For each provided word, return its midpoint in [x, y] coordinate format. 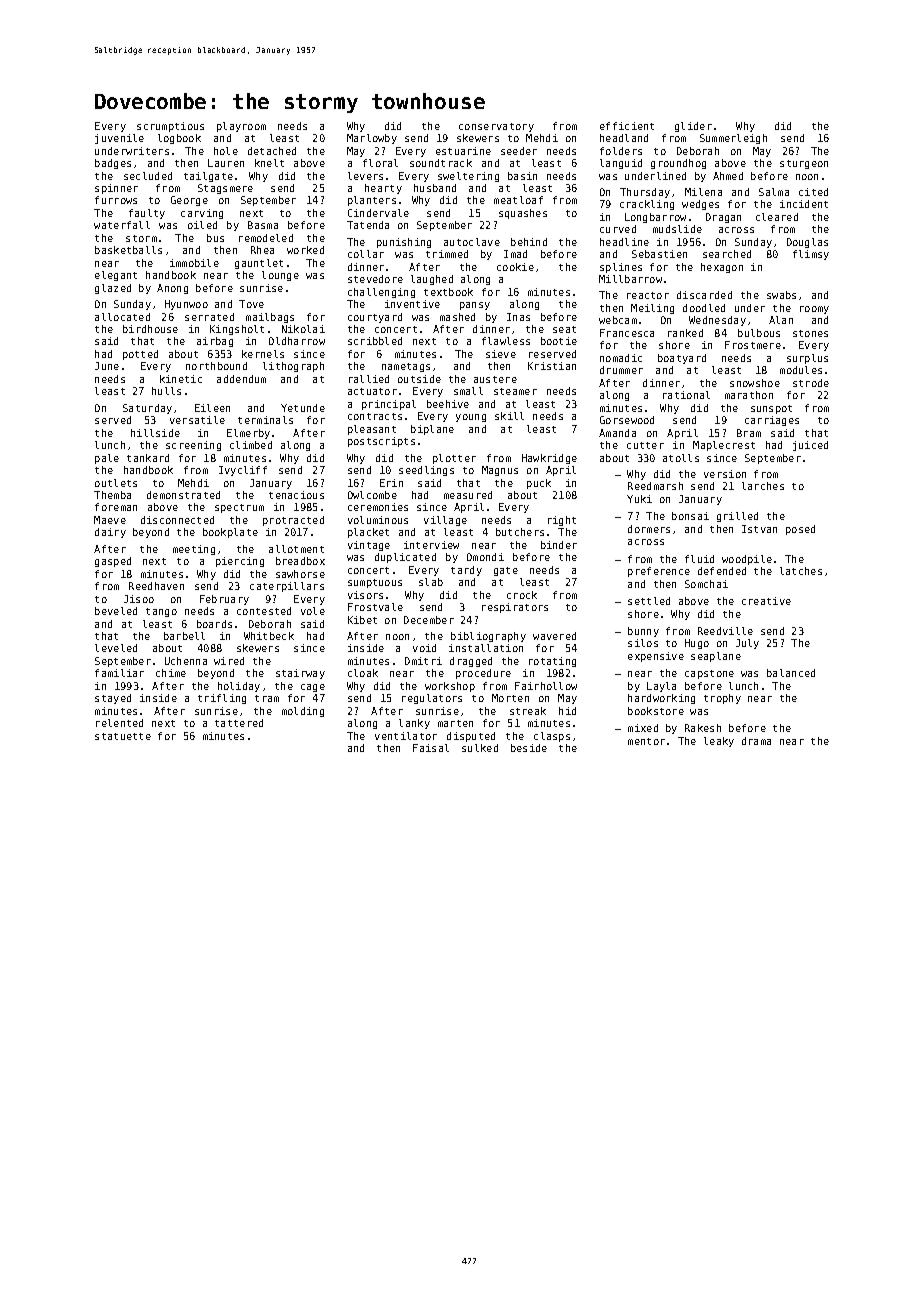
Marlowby [372, 139]
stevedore [375, 279]
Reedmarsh [655, 486]
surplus [807, 359]
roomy [814, 310]
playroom [241, 127]
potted [140, 355]
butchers [520, 532]
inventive [412, 304]
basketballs [128, 250]
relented [119, 723]
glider [693, 127]
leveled [116, 648]
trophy [722, 699]
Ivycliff [243, 471]
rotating [552, 662]
